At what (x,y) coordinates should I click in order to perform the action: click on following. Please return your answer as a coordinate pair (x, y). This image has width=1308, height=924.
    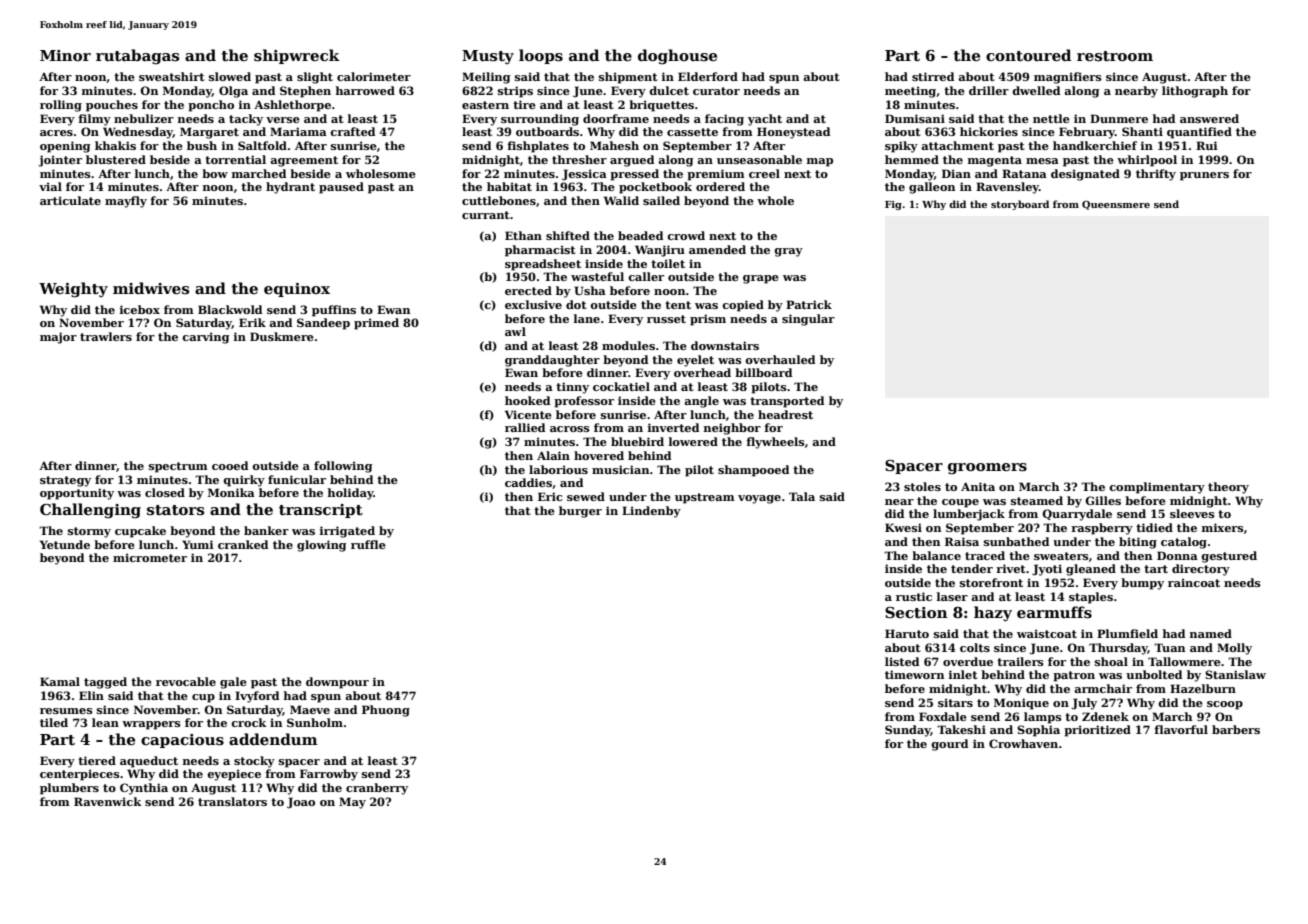
    Looking at the image, I should click on (343, 467).
